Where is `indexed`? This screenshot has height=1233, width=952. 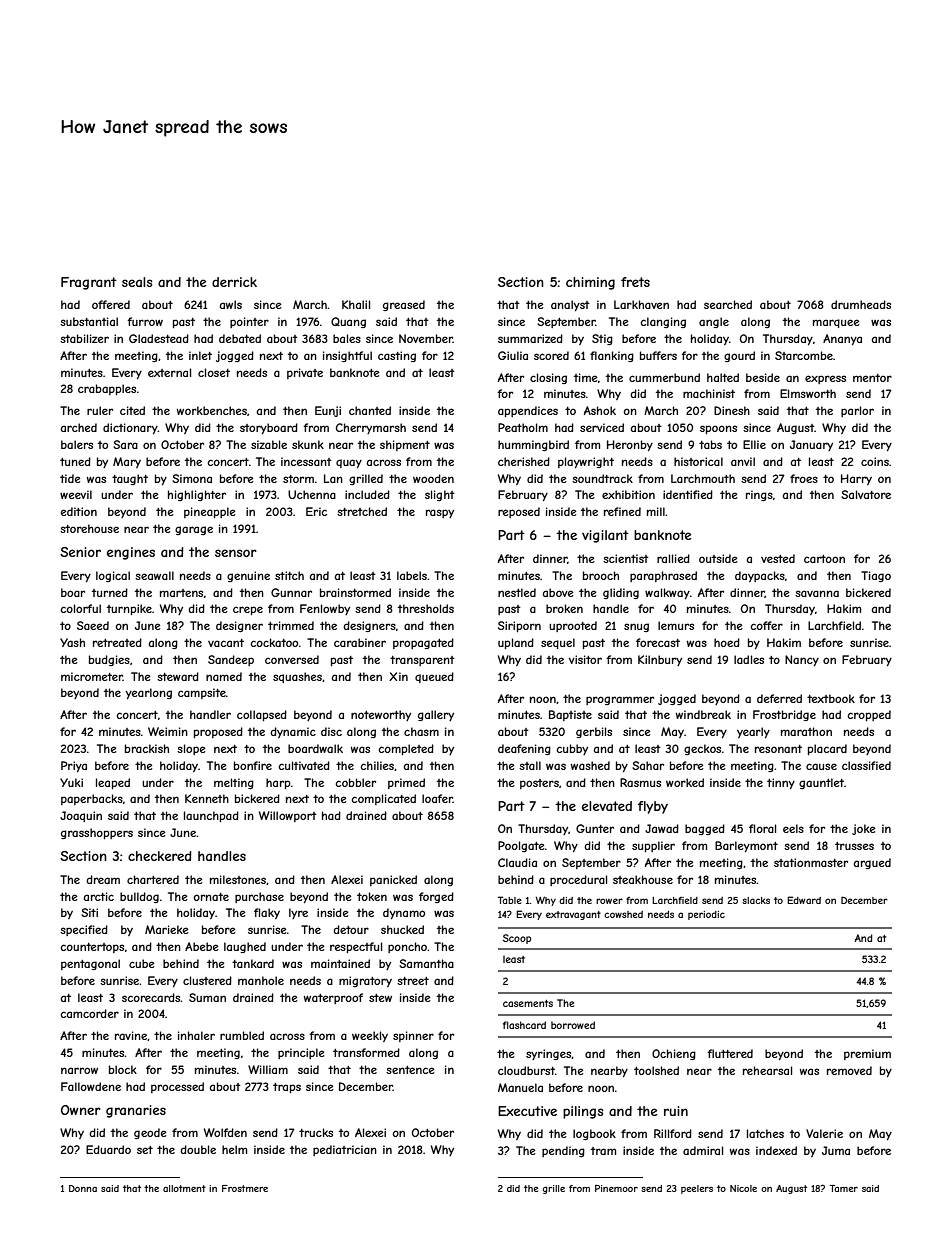
indexed is located at coordinates (776, 1150).
